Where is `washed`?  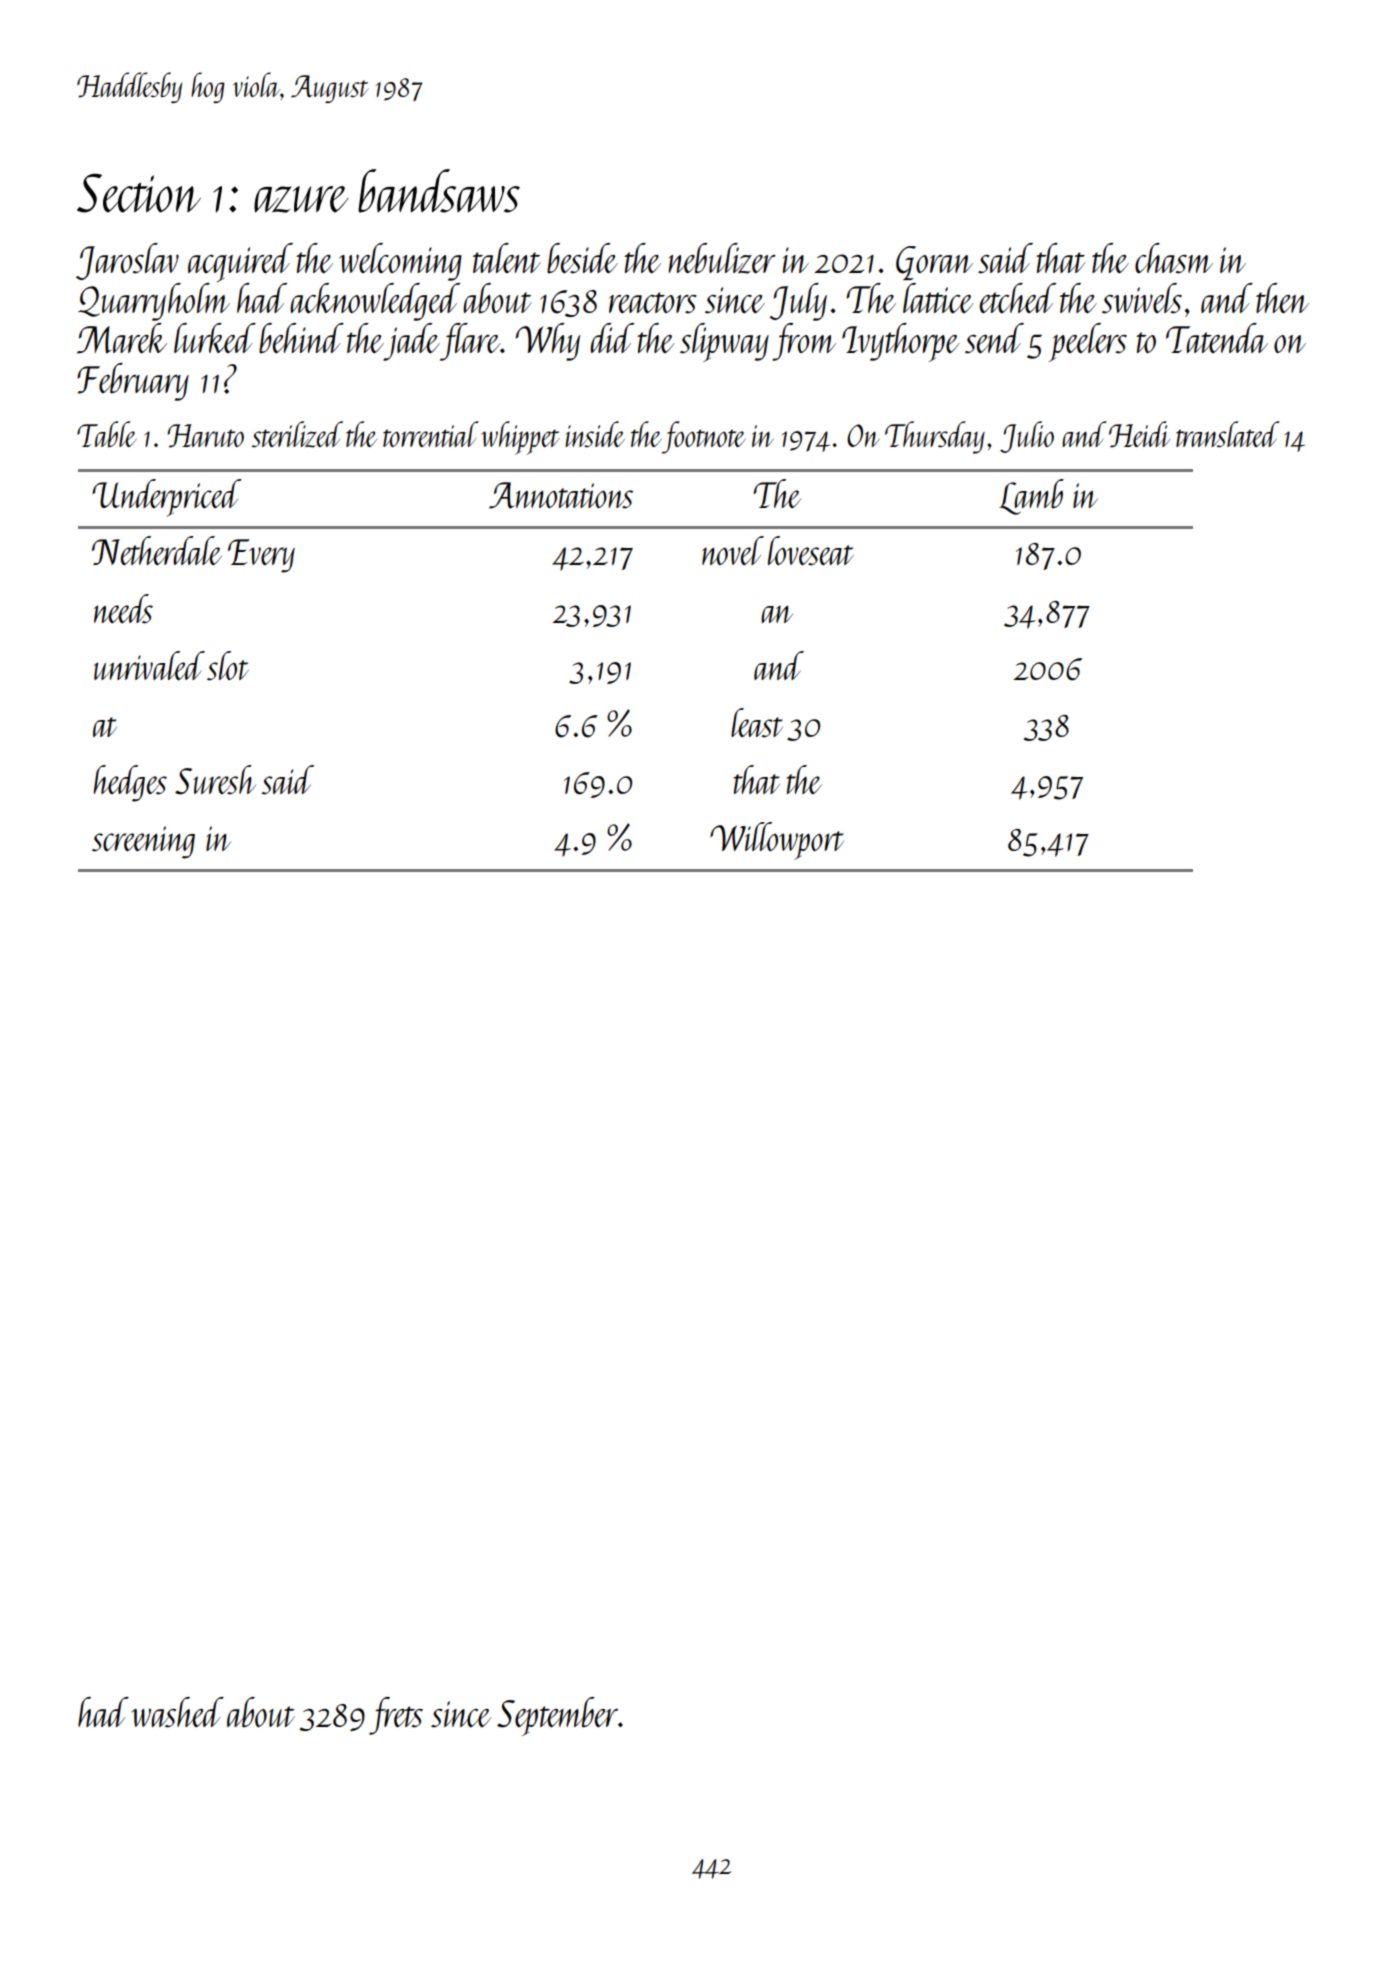
washed is located at coordinates (177, 1712).
